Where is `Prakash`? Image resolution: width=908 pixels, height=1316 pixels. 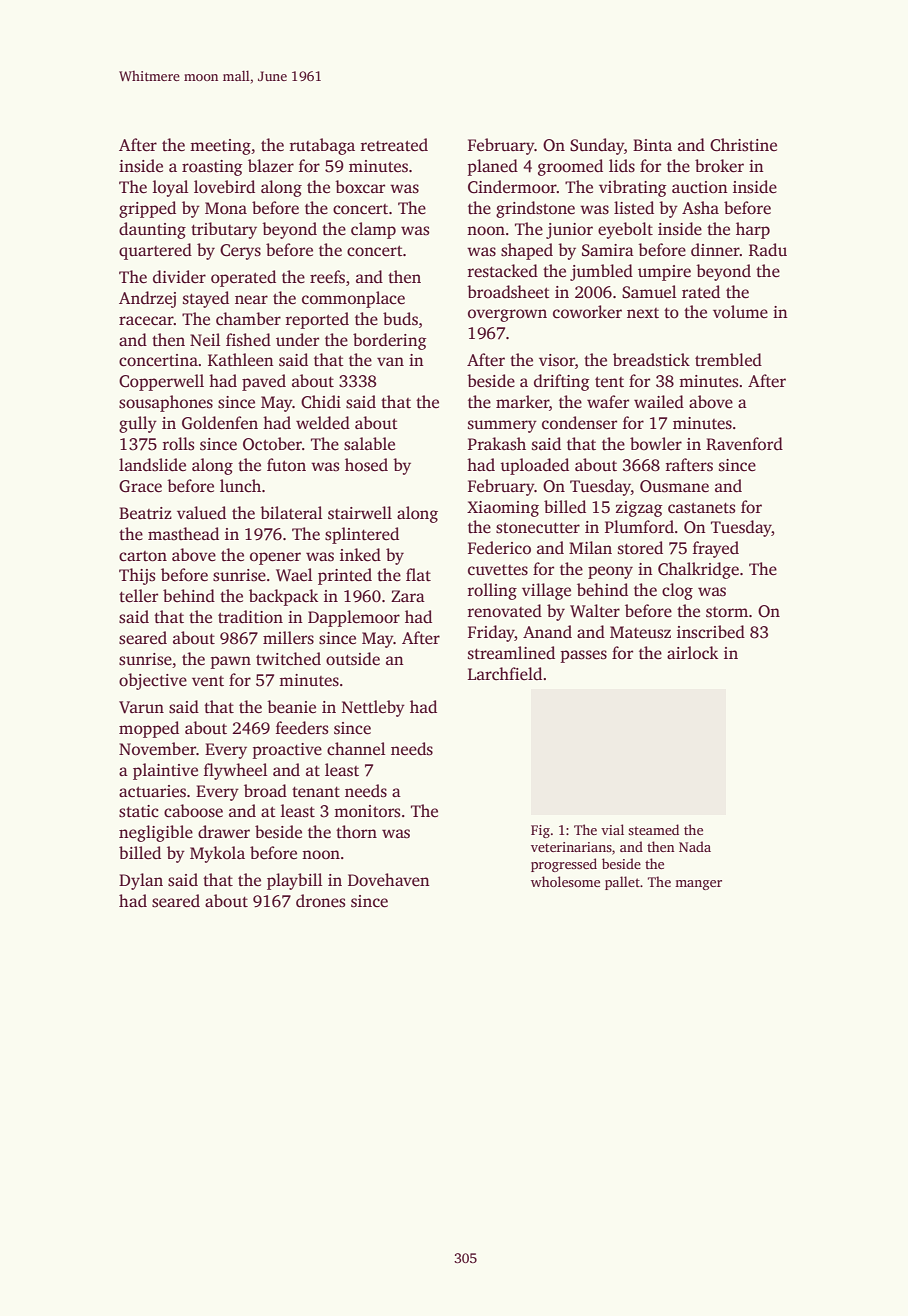 Prakash is located at coordinates (497, 444).
